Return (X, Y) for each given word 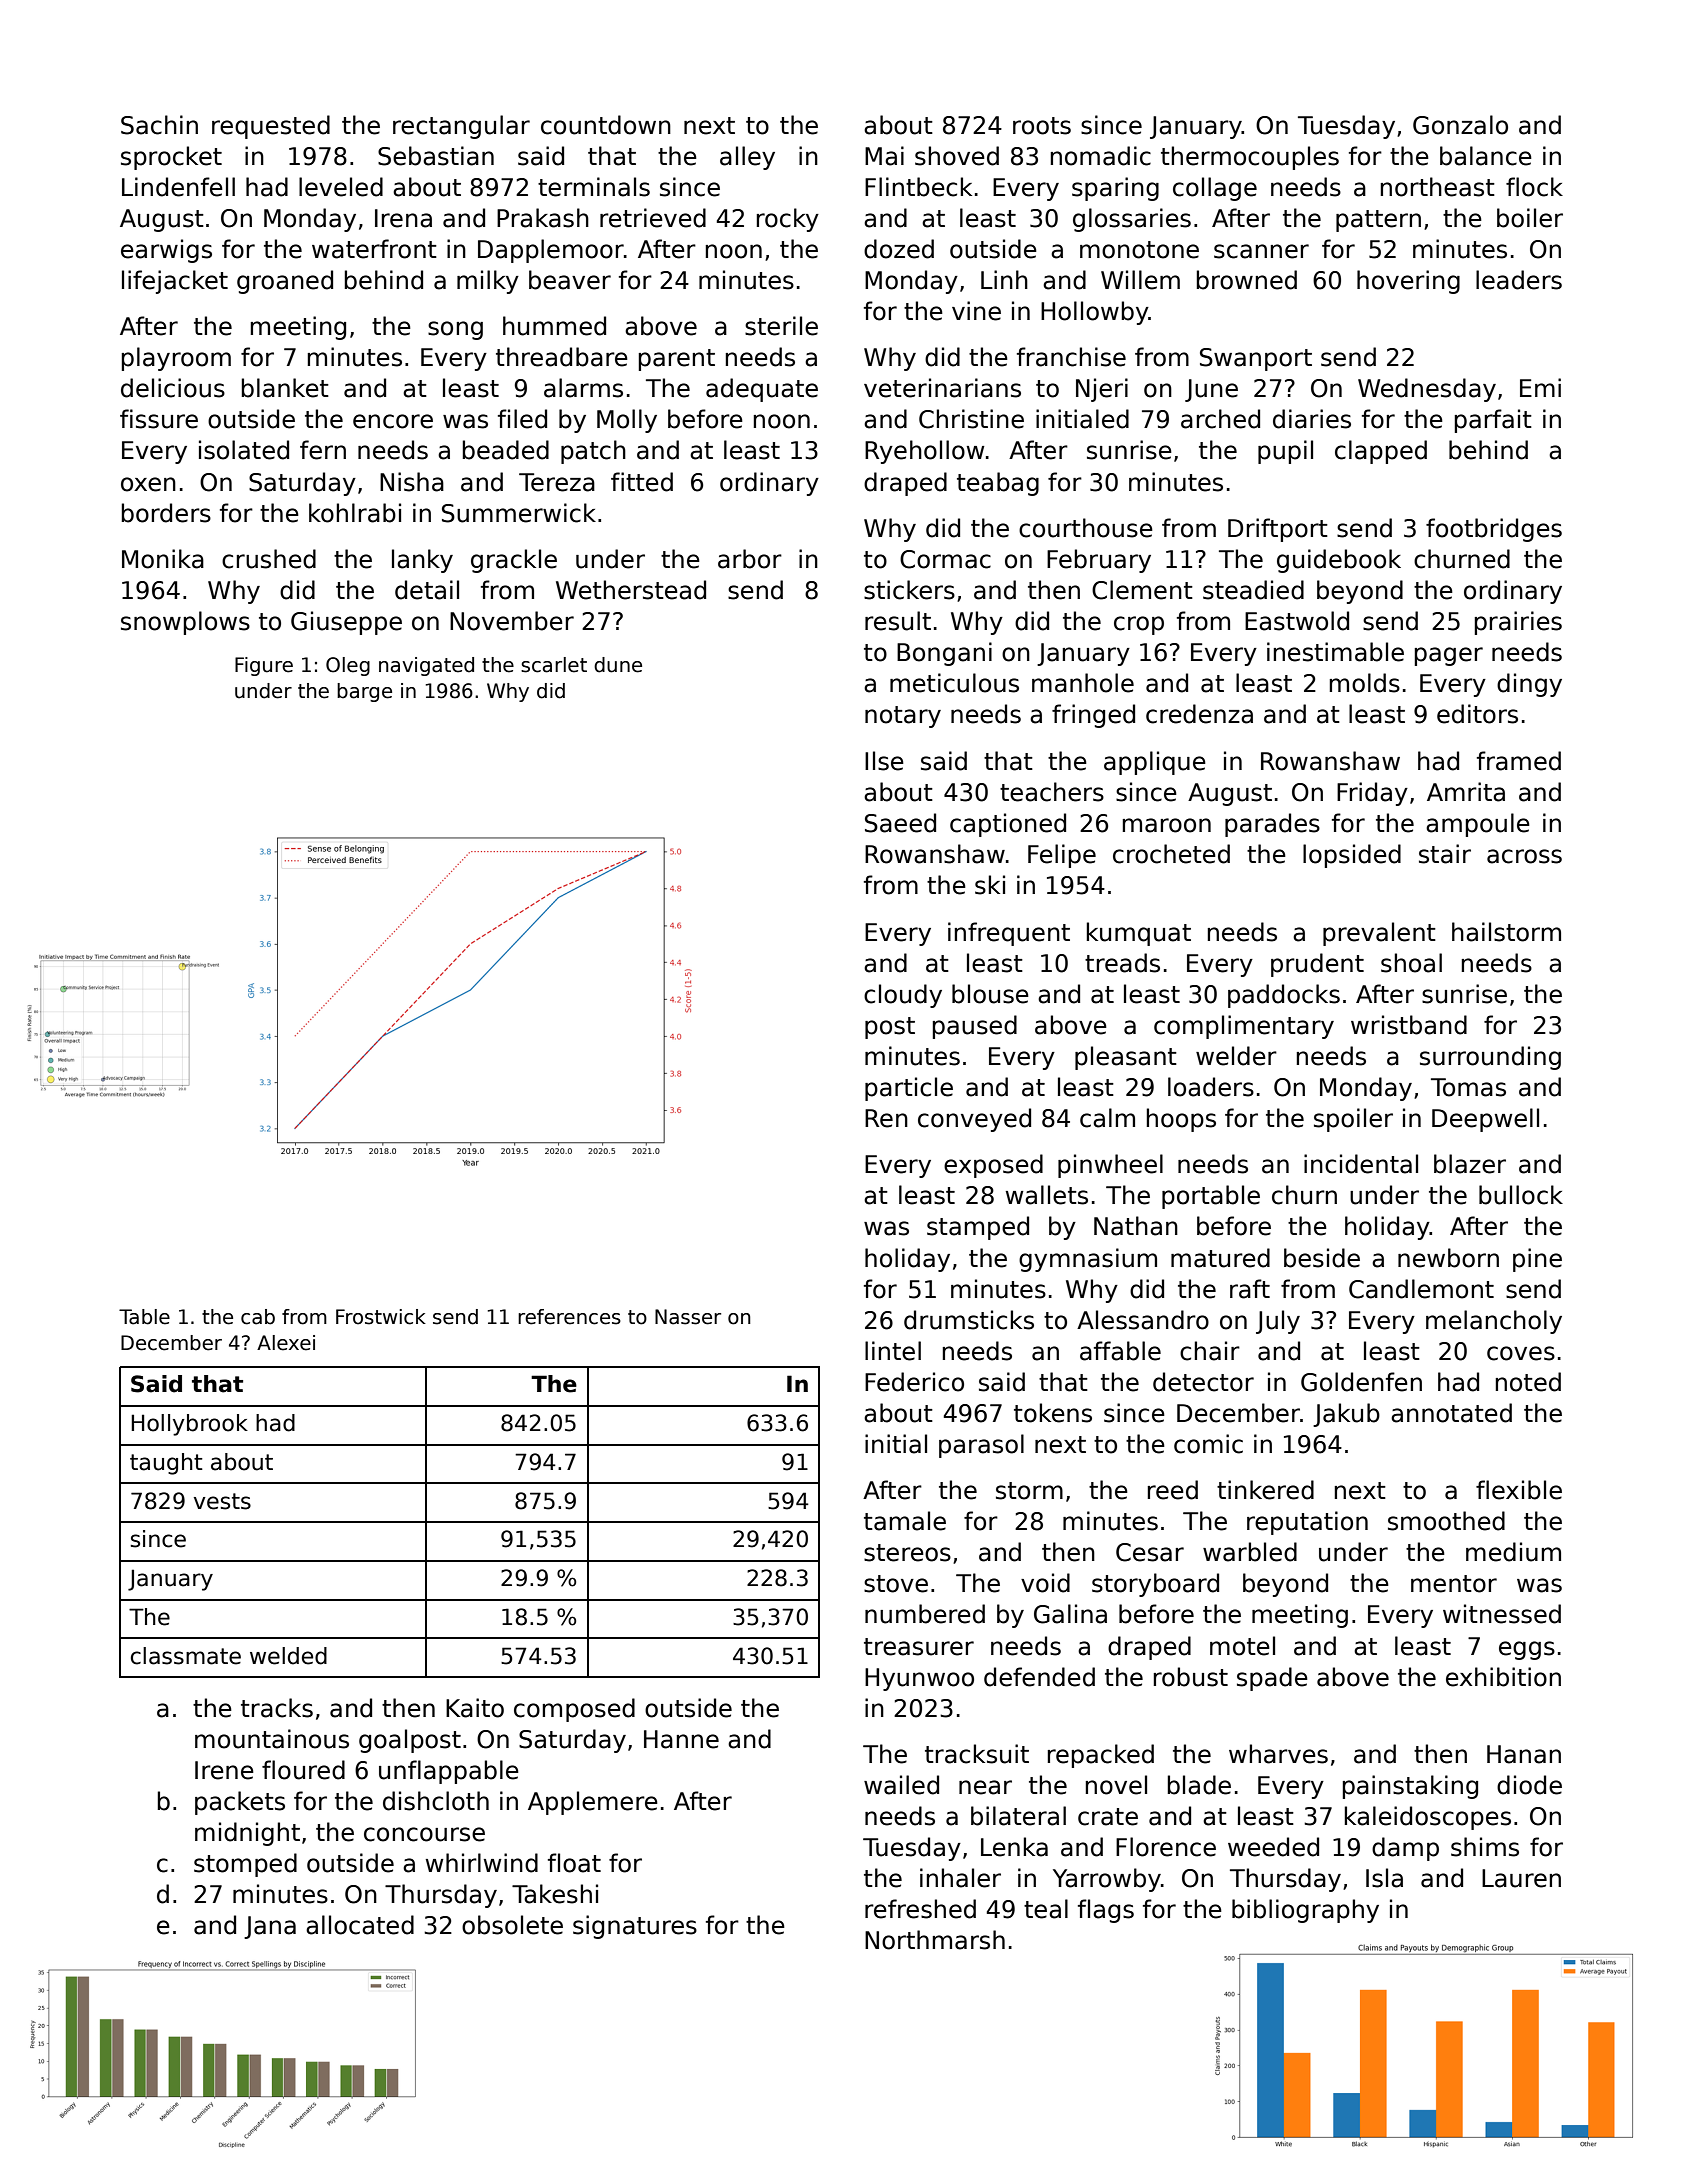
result (898, 621)
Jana (270, 1927)
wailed (901, 1785)
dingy (1529, 685)
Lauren (1521, 1878)
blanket (285, 388)
